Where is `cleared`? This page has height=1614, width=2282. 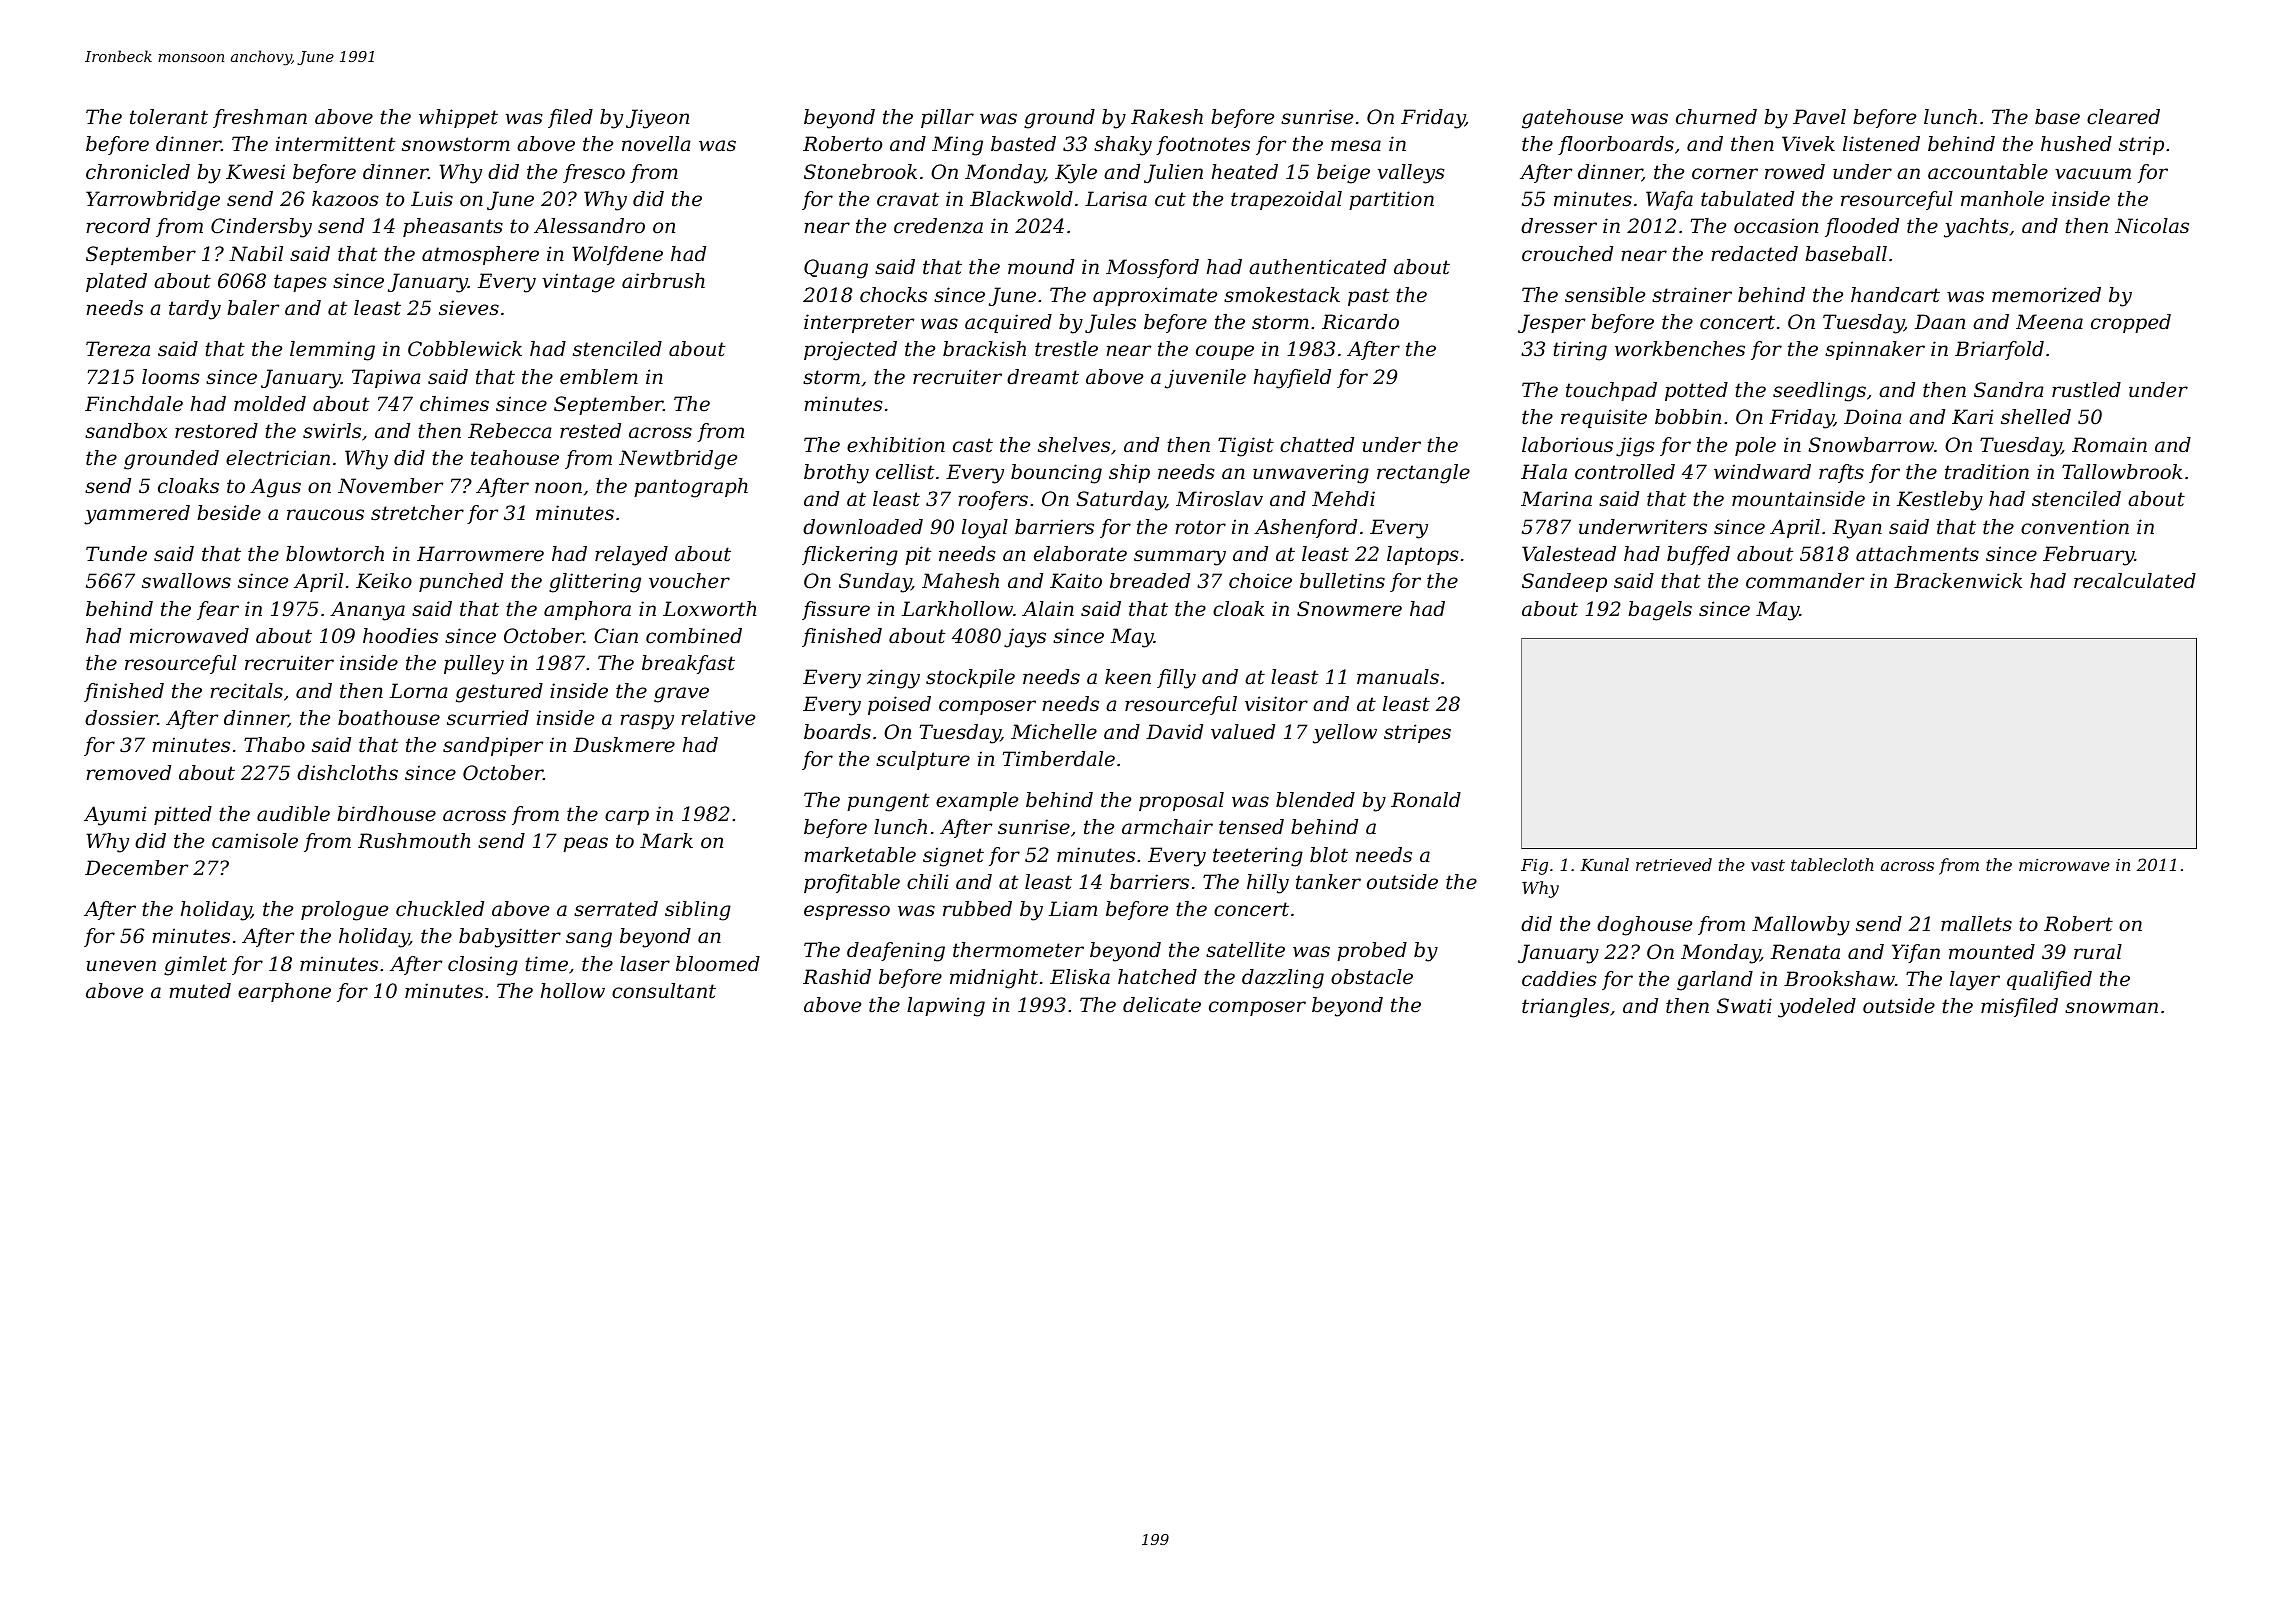
cleared is located at coordinates (2123, 117).
